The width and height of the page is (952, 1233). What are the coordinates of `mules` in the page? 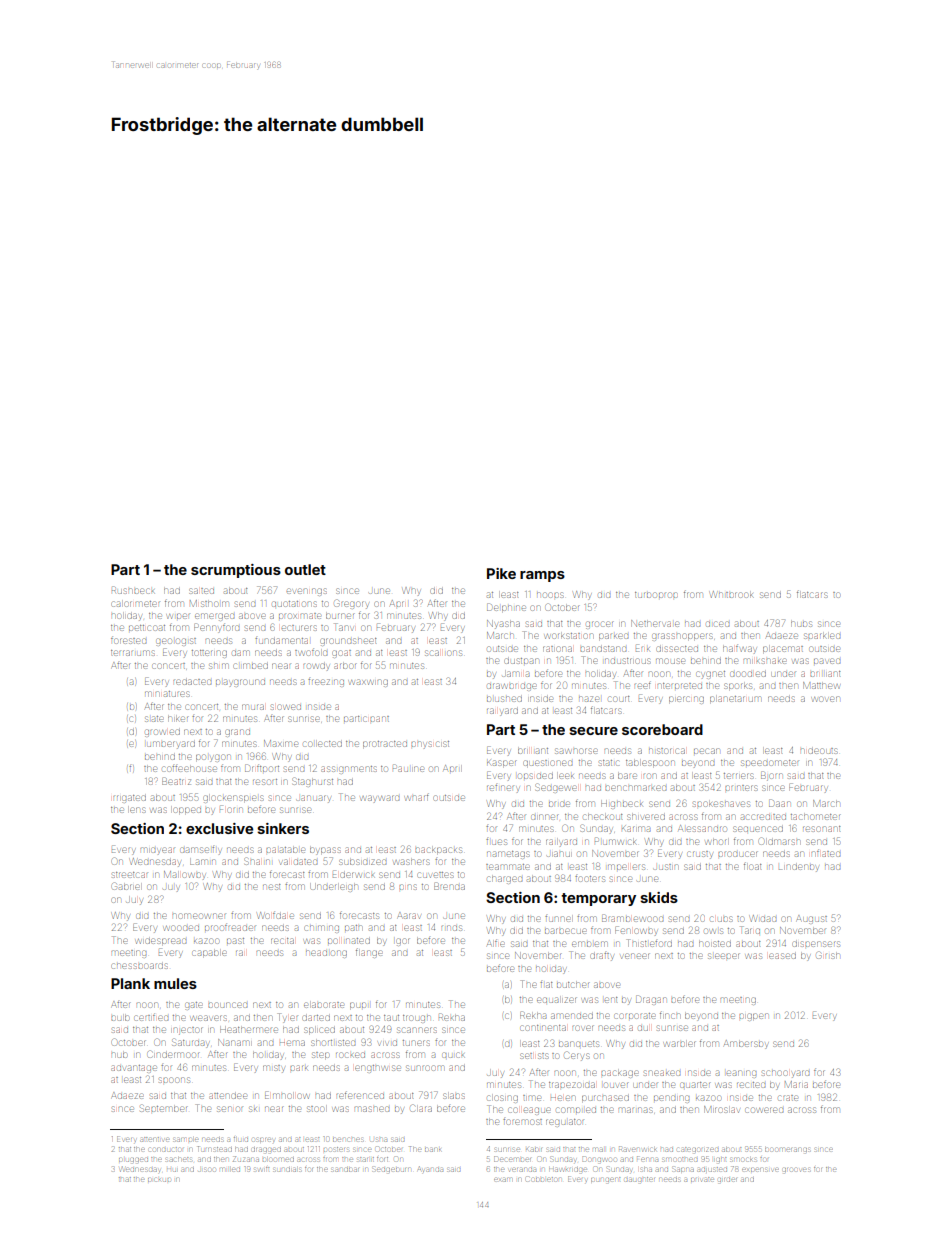 It's located at (175, 983).
